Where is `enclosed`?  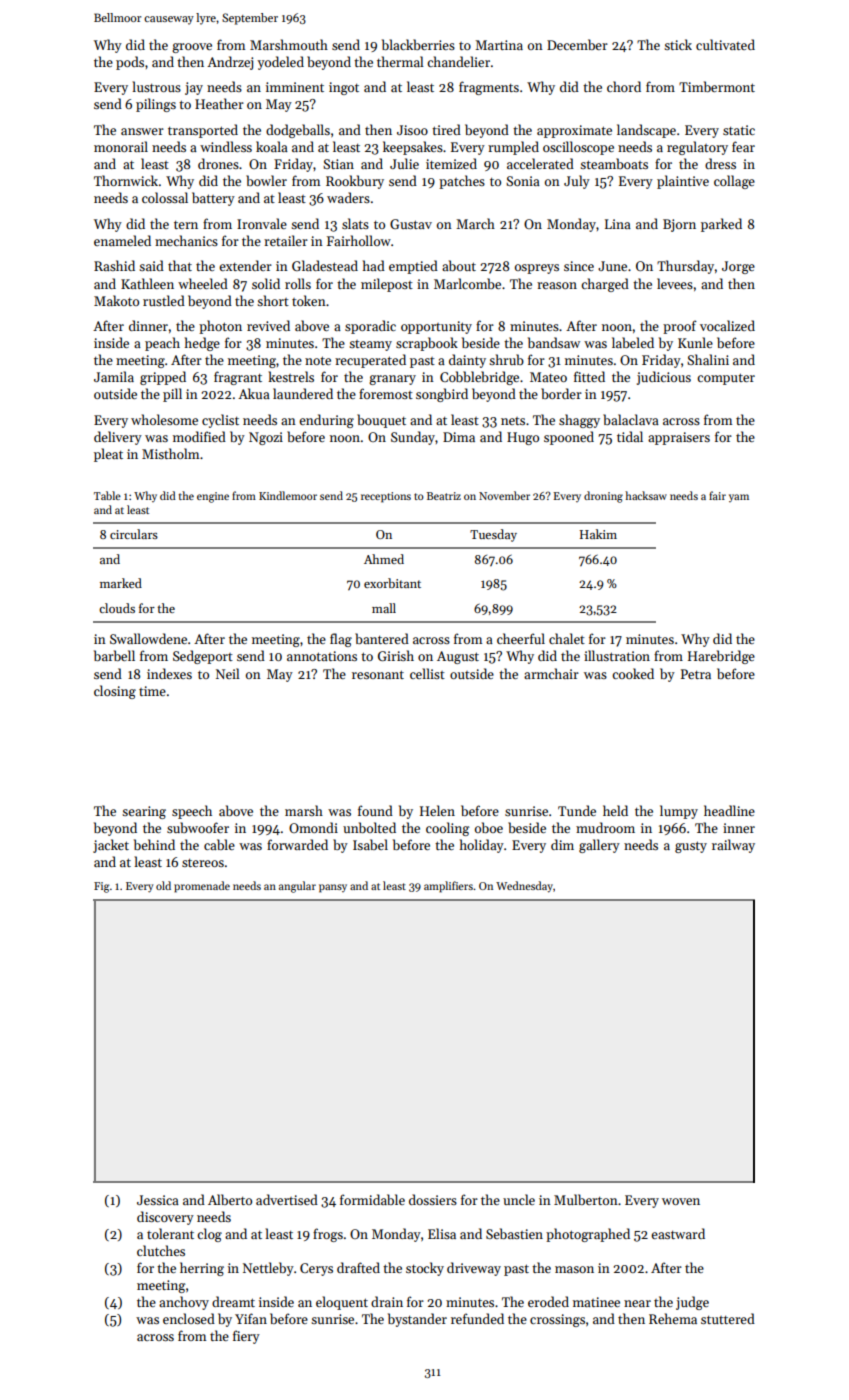
enclosed is located at coordinates (189, 1318).
